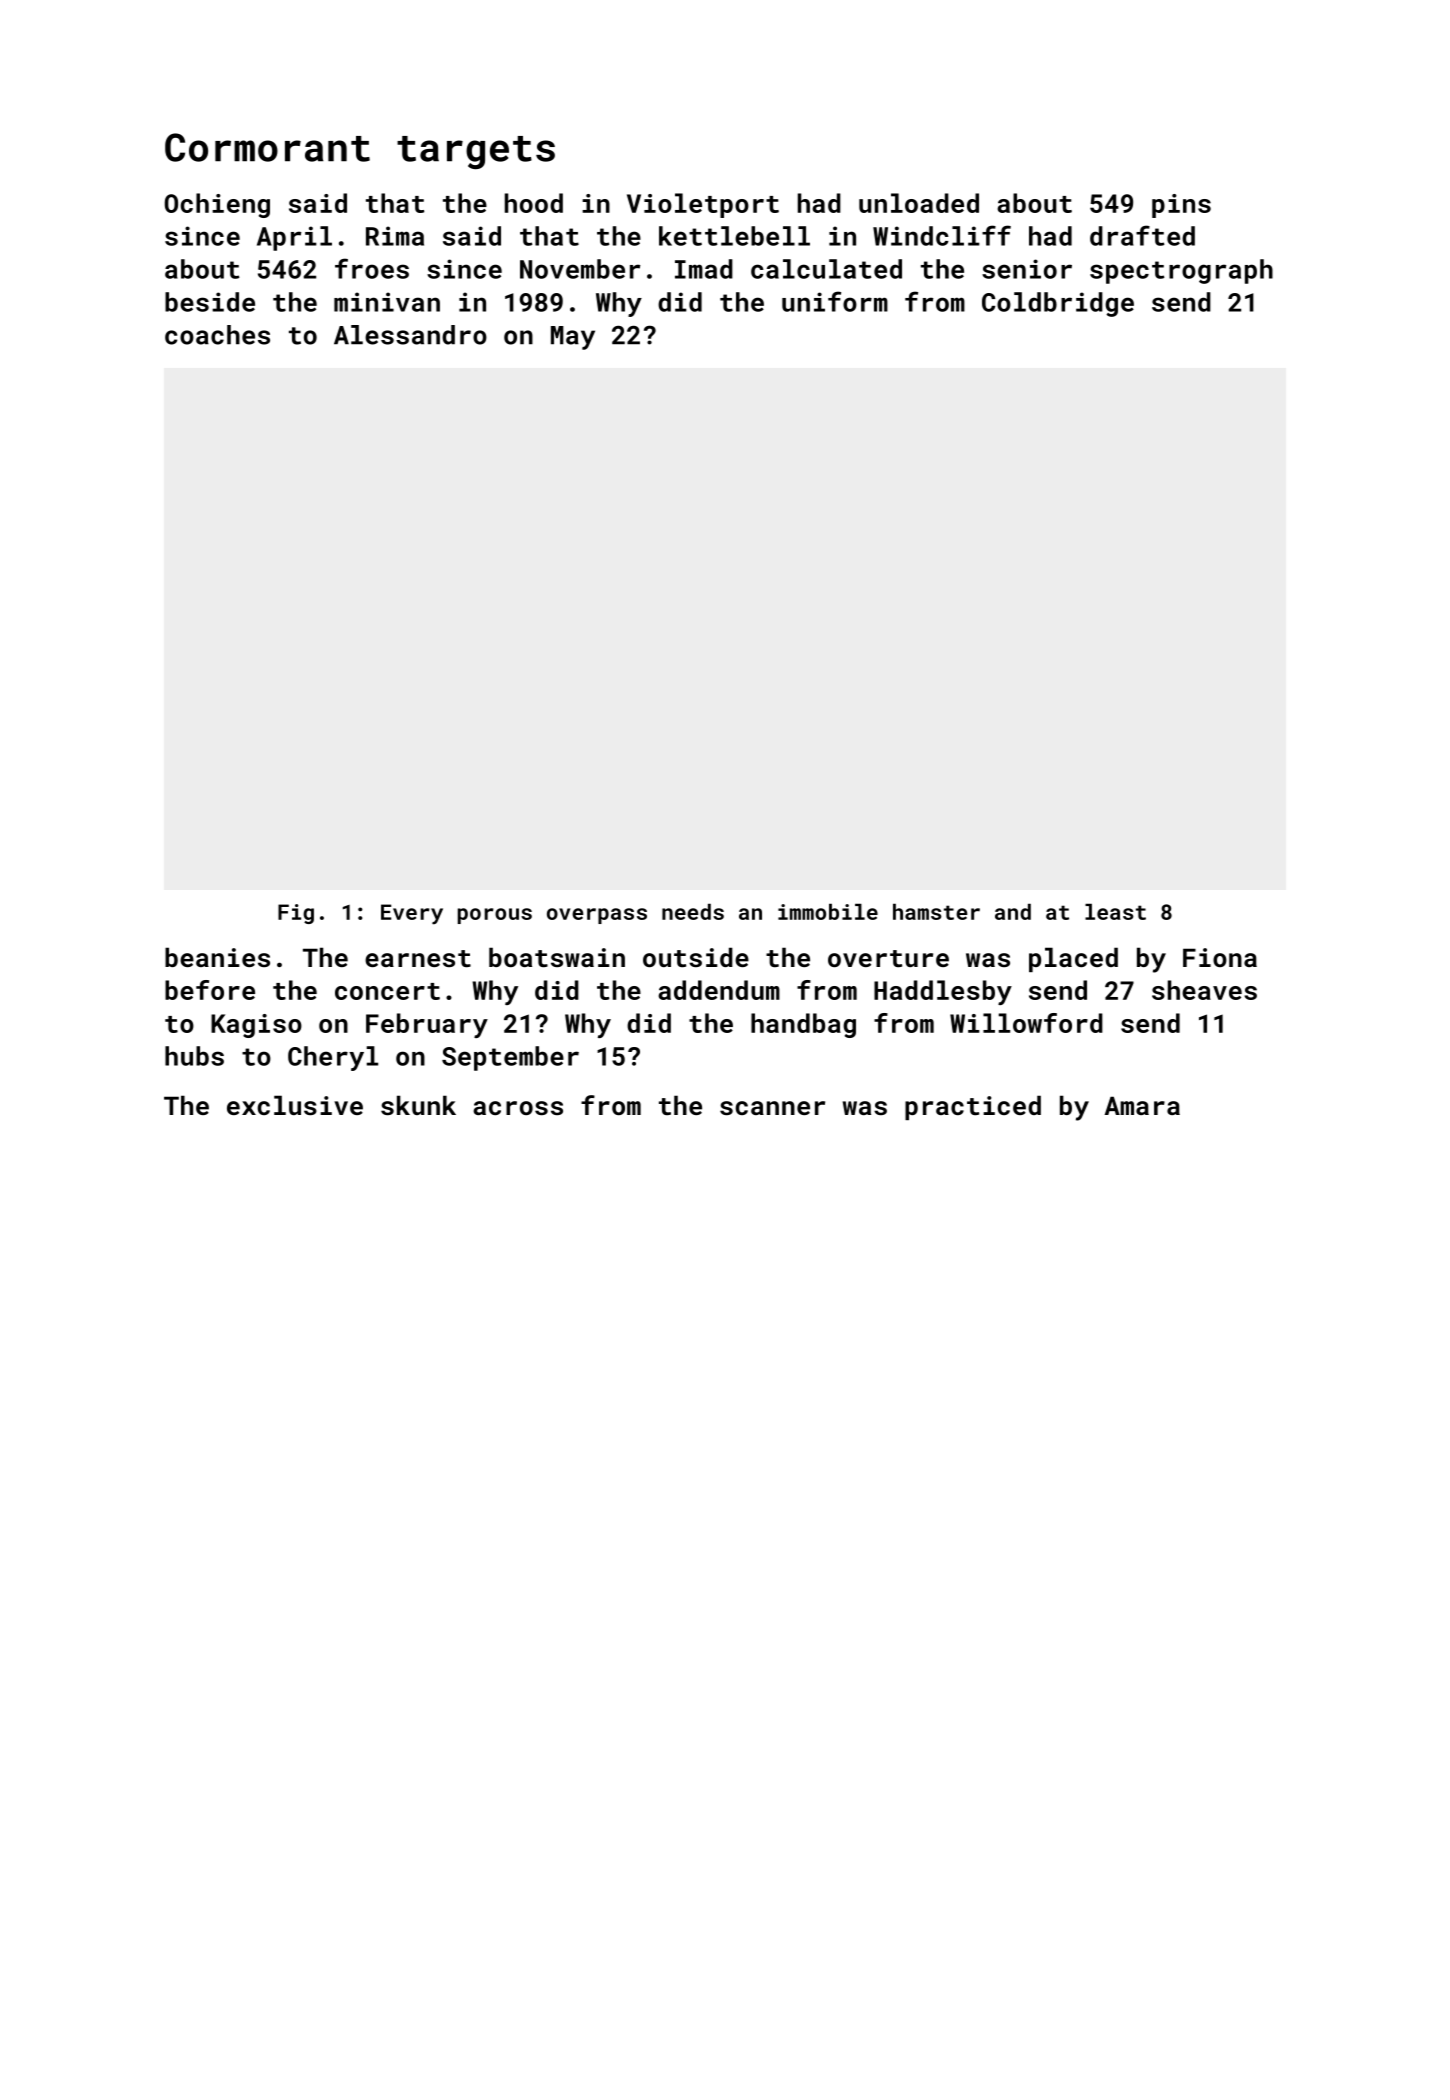 This screenshot has height=2100, width=1450. What do you see at coordinates (410, 335) in the screenshot?
I see `Alessandro` at bounding box center [410, 335].
